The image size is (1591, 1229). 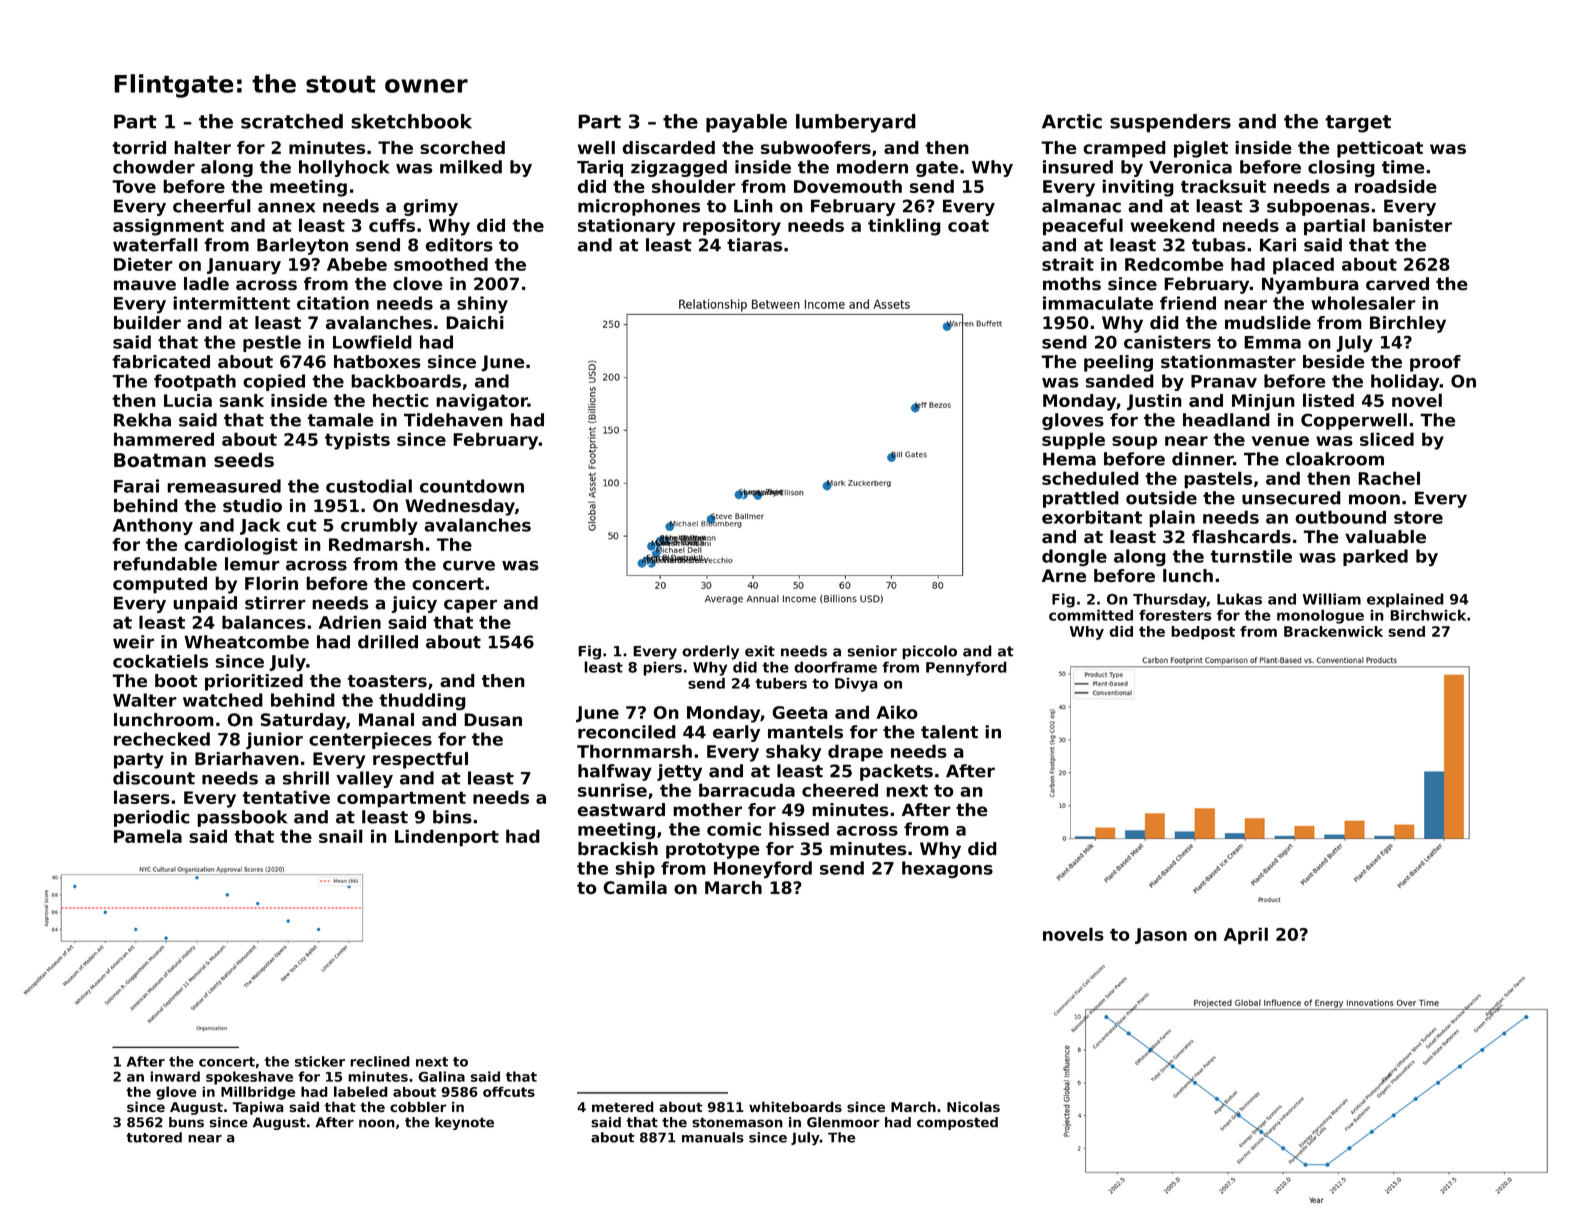 What do you see at coordinates (154, 1137) in the screenshot?
I see `tutored` at bounding box center [154, 1137].
